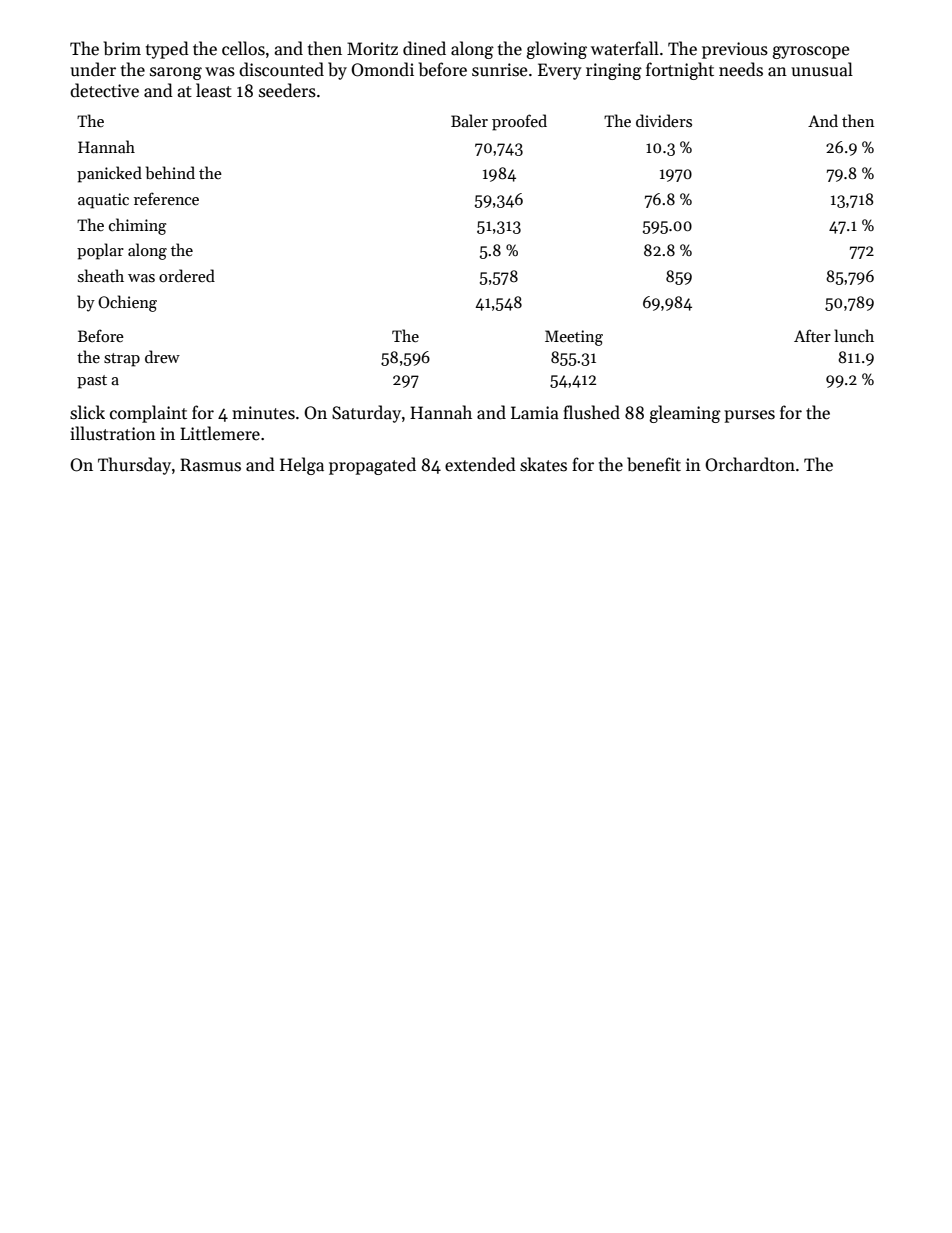 The image size is (952, 1233). Describe the element at coordinates (122, 360) in the screenshot. I see `strap` at that location.
